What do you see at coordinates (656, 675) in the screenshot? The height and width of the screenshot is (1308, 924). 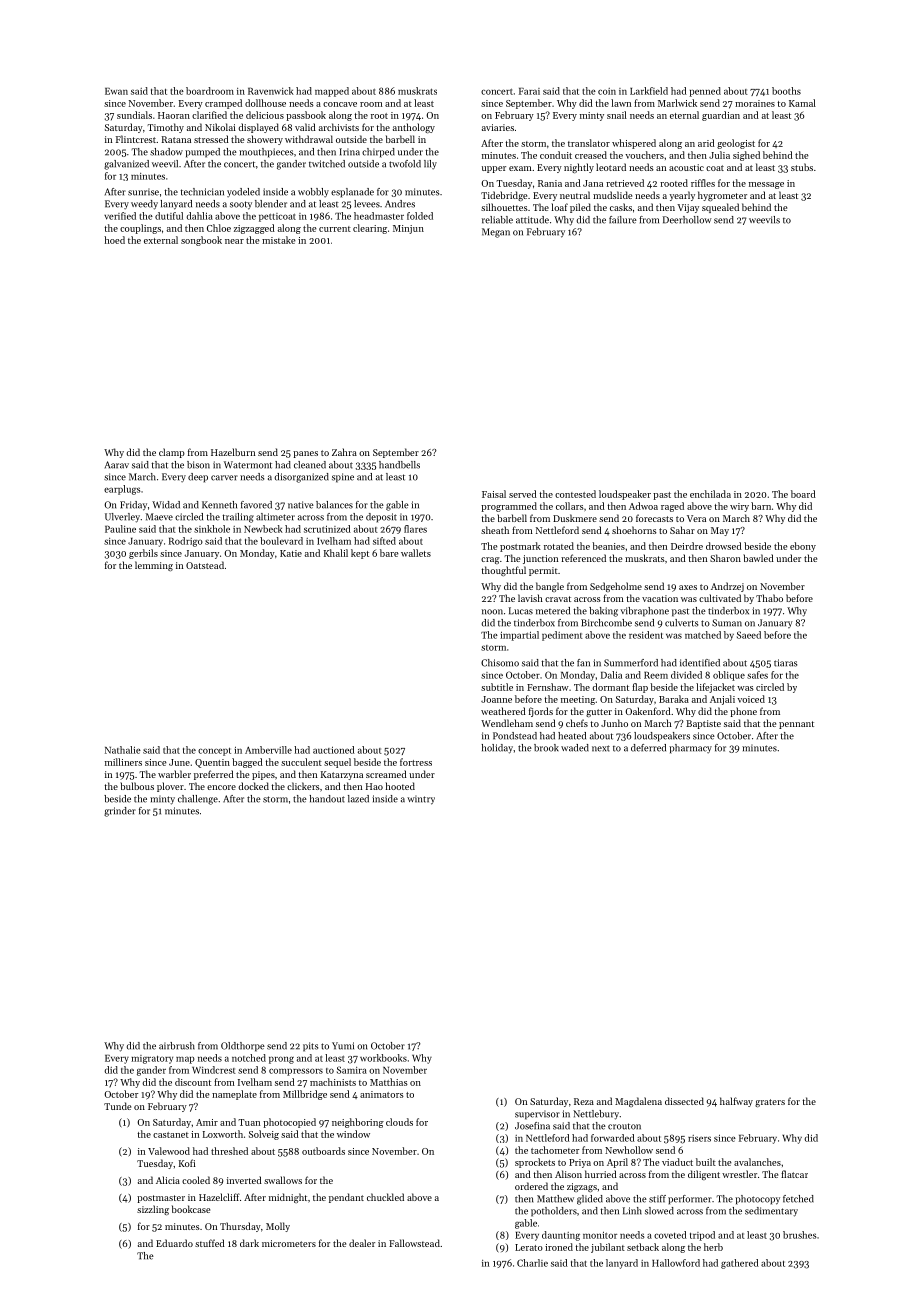 I see `Reem` at bounding box center [656, 675].
